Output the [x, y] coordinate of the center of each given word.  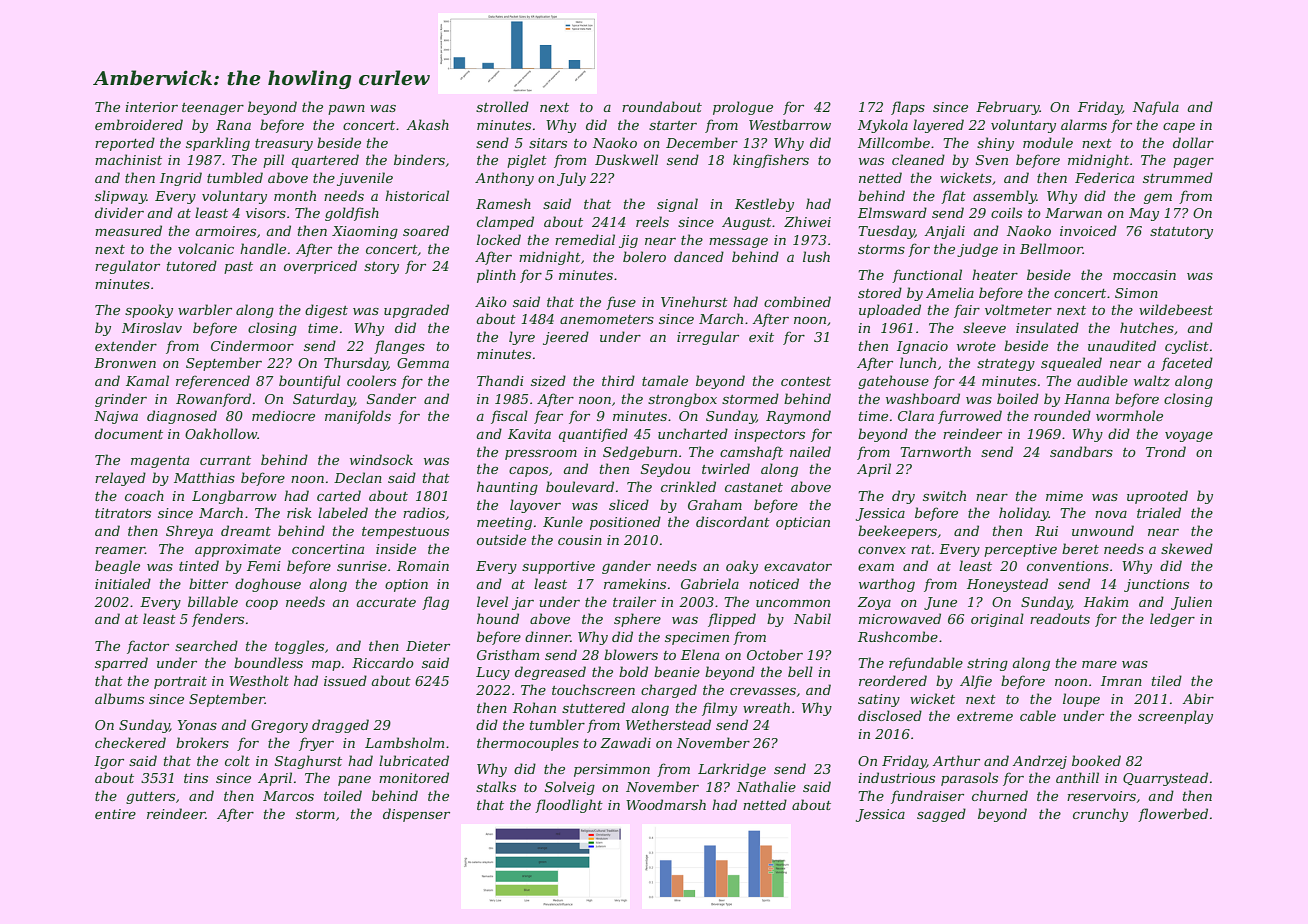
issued [345, 680]
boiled [1018, 398]
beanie [677, 671]
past [238, 268]
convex [882, 550]
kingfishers [771, 161]
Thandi [500, 380]
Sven [992, 160]
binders [419, 159]
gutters [150, 798]
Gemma [423, 363]
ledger [1172, 620]
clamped [505, 223]
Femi [264, 566]
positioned [625, 523]
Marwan [1073, 213]
